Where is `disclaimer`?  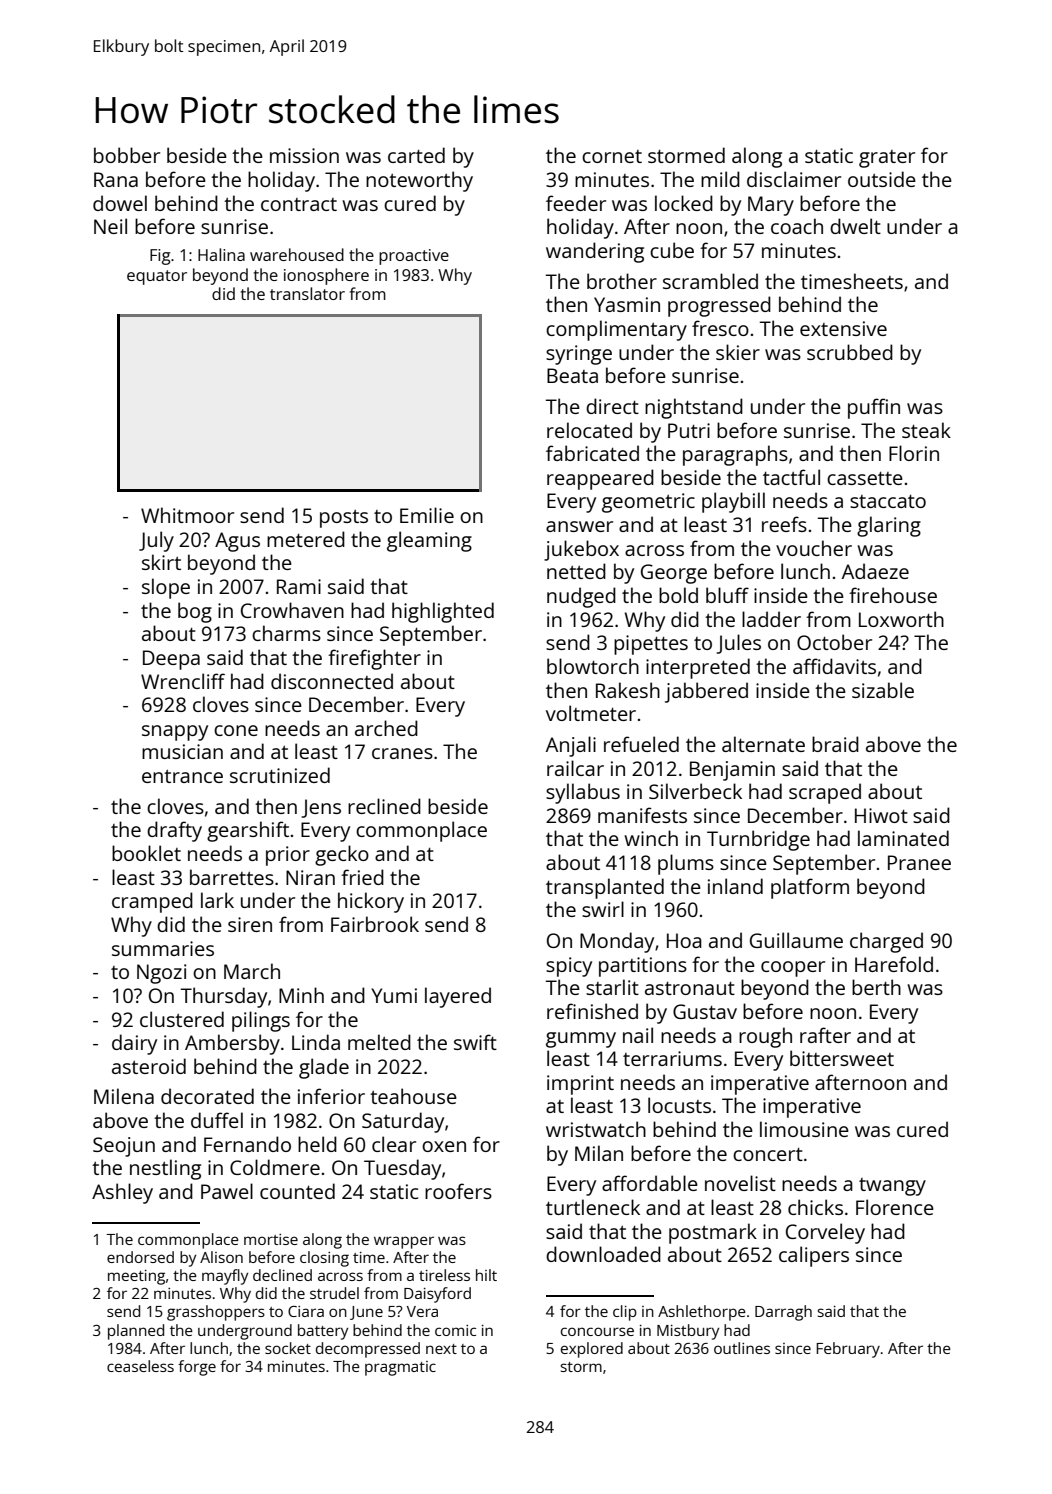 disclaimer is located at coordinates (794, 179).
